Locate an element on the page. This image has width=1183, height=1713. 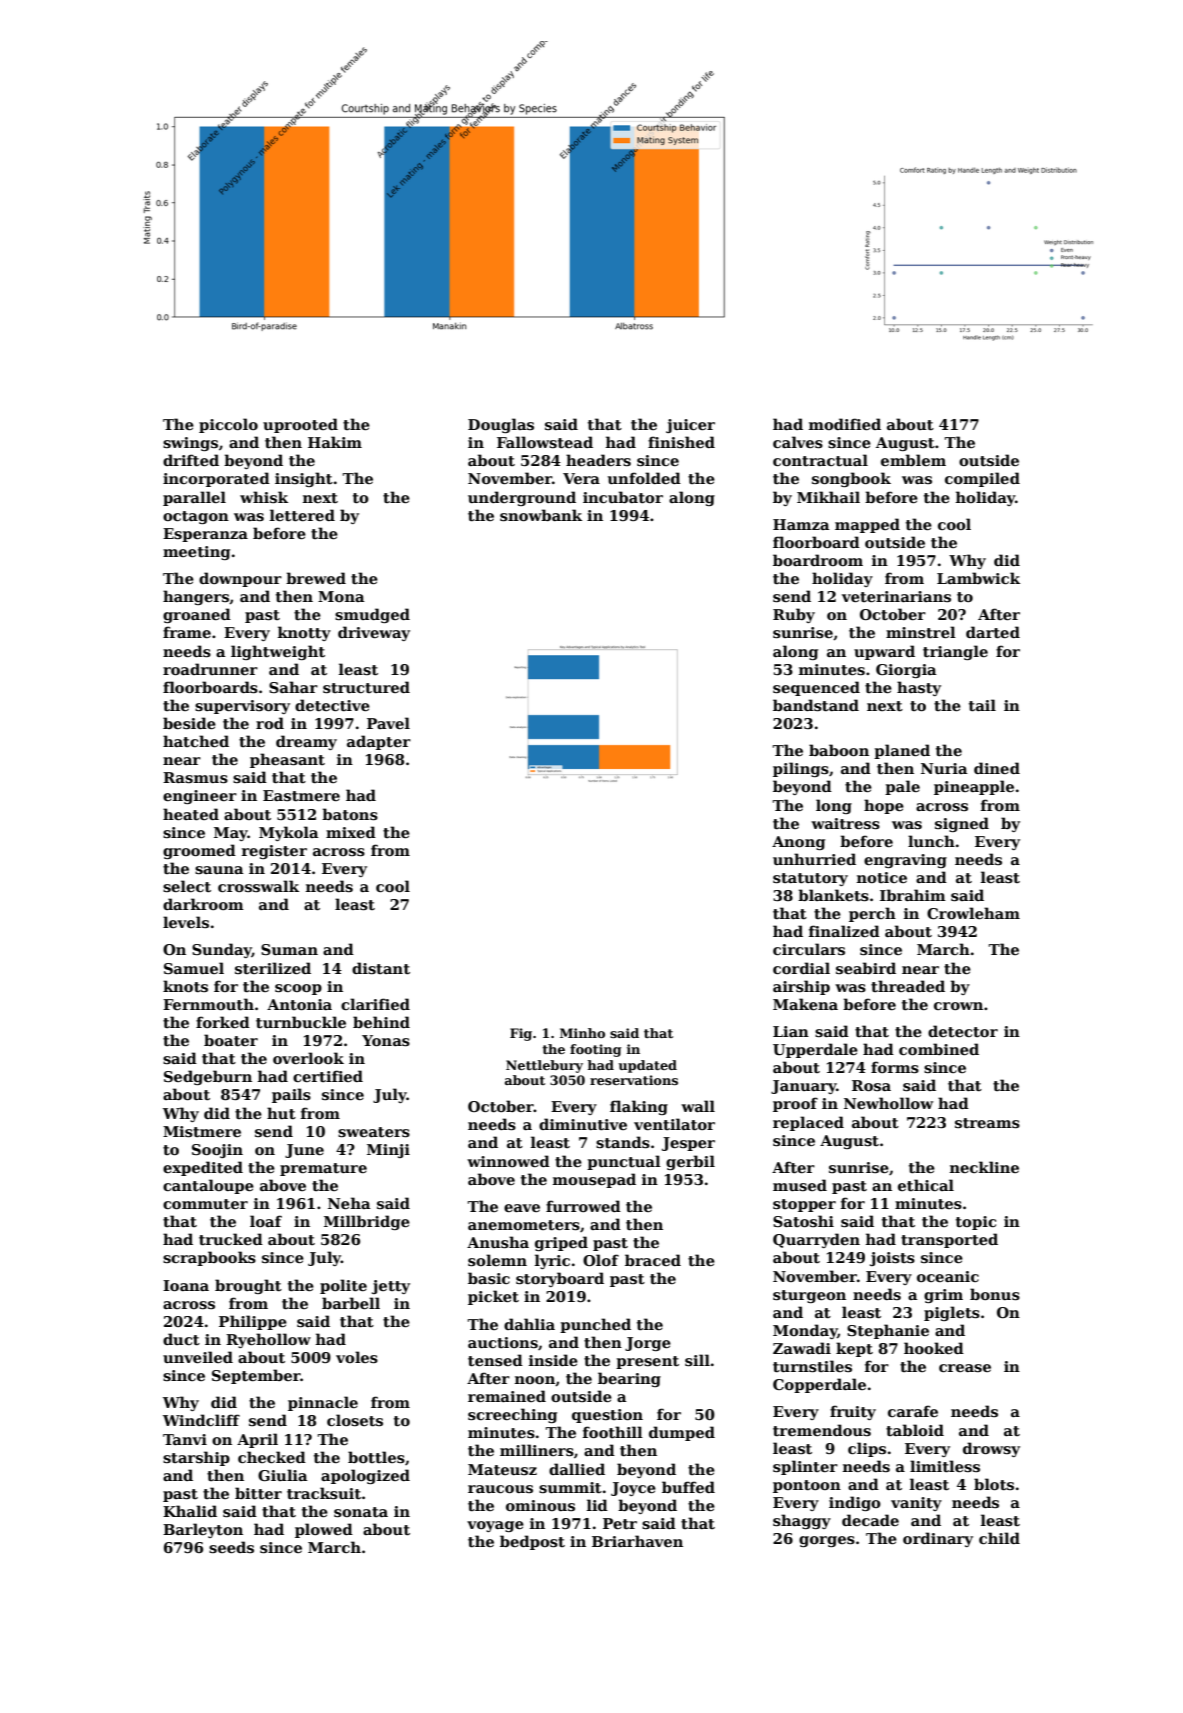
expedited is located at coordinates (203, 1168).
